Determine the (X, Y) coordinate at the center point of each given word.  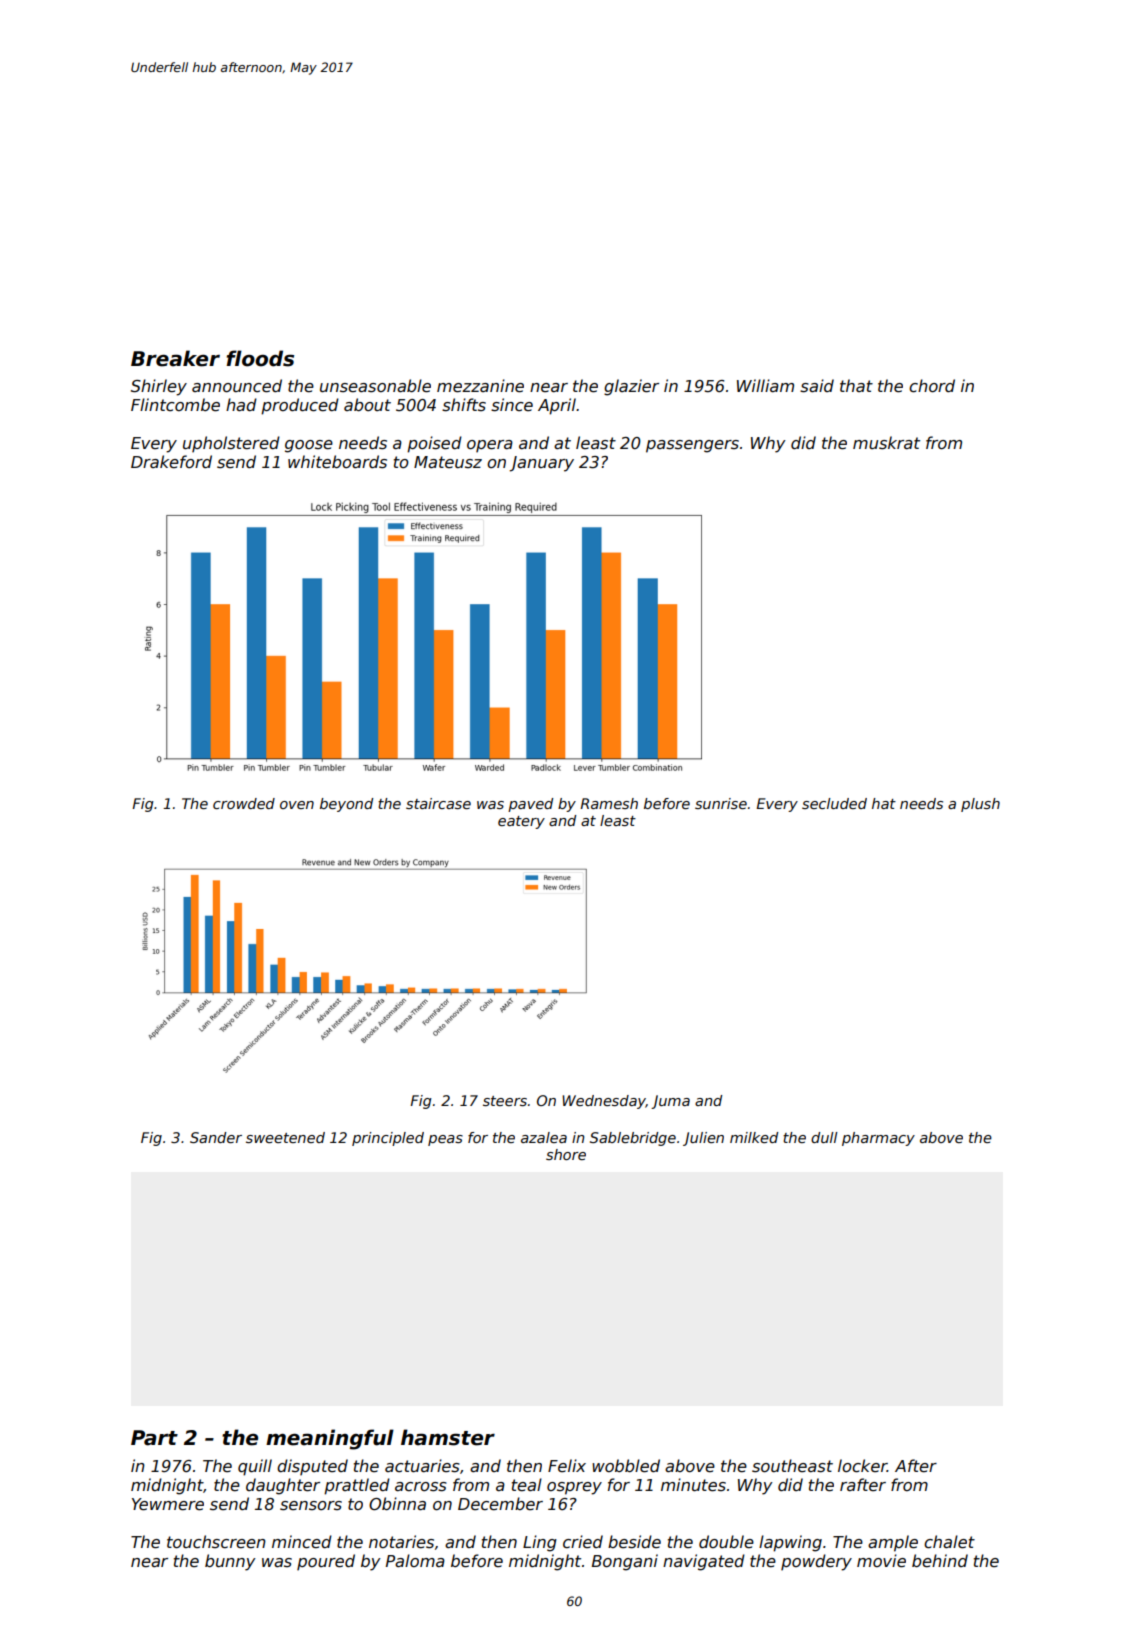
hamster (448, 1437)
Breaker (175, 358)
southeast (792, 1466)
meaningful (330, 1439)
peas (445, 1140)
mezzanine (480, 386)
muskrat (886, 443)
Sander (216, 1137)
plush (980, 805)
